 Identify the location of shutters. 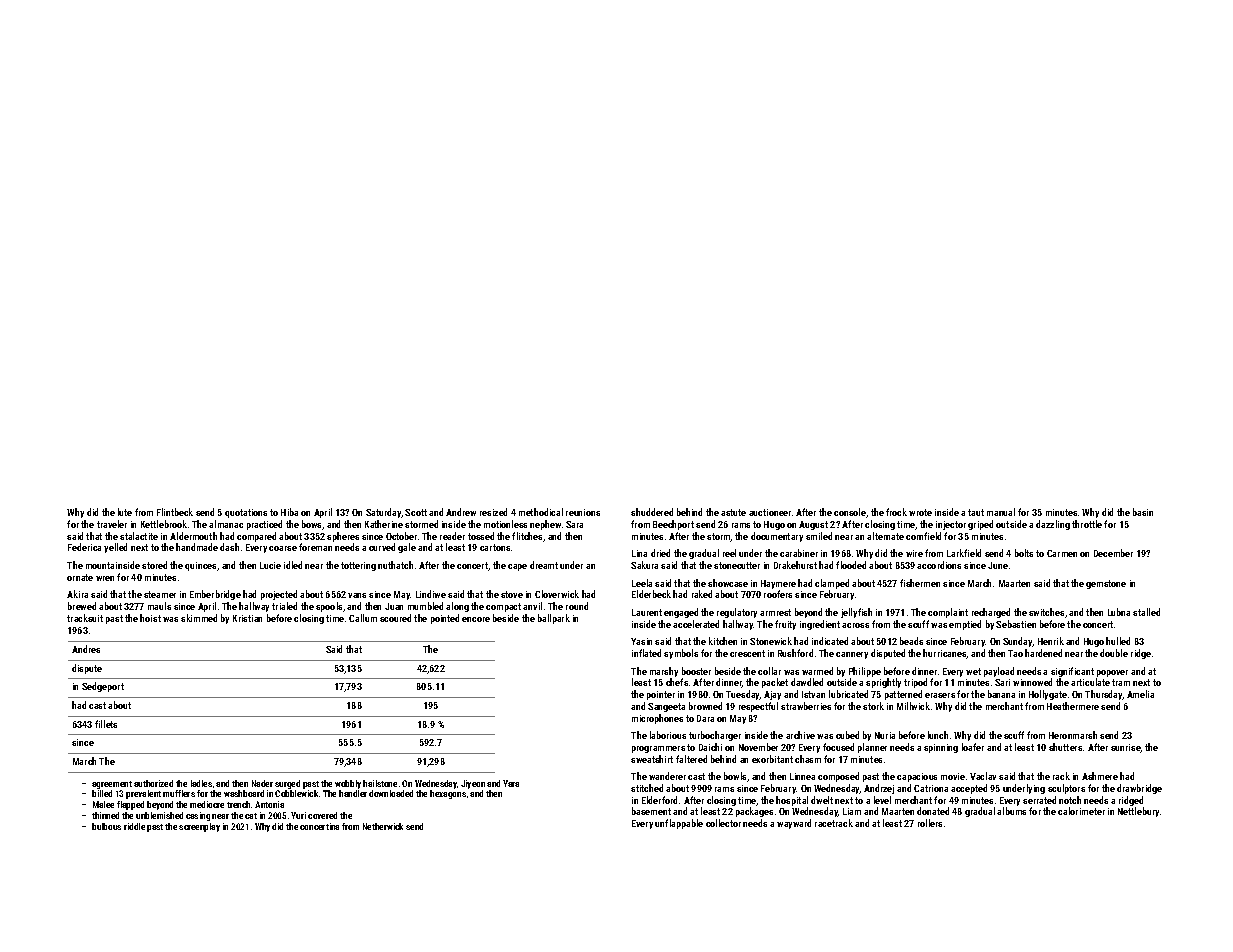
(1065, 747).
